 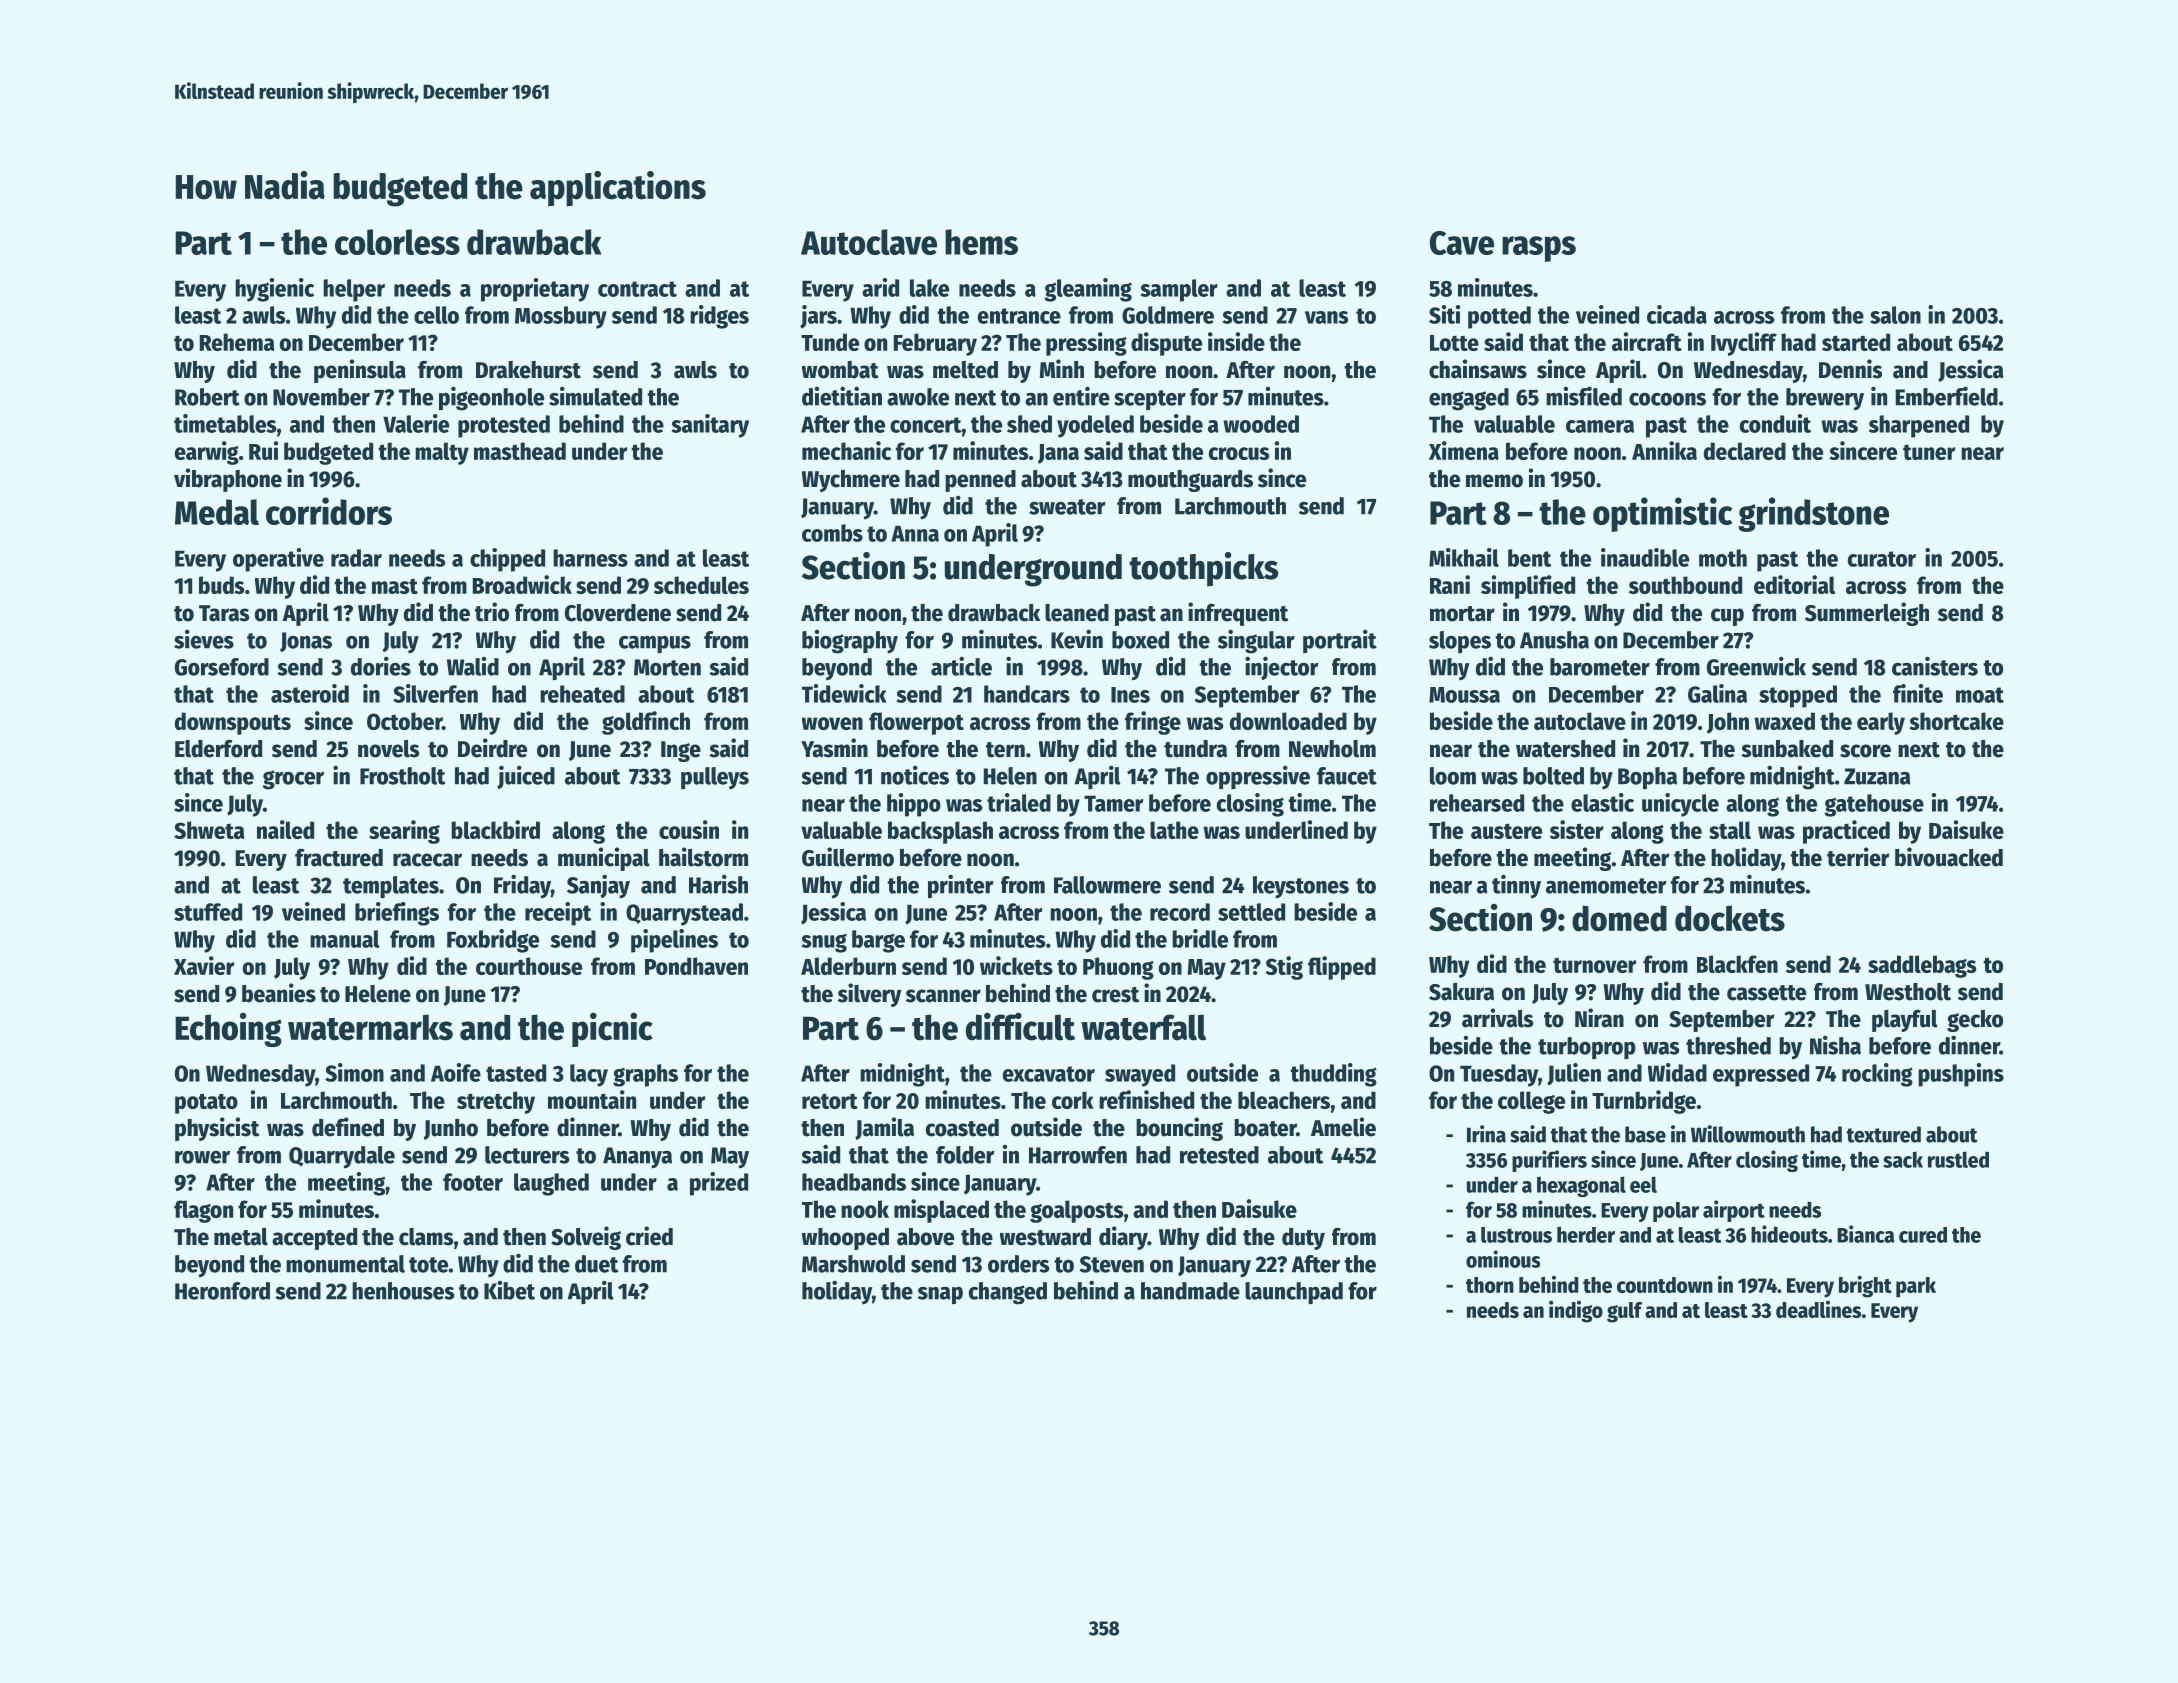 What do you see at coordinates (596, 1264) in the document?
I see `duet` at bounding box center [596, 1264].
